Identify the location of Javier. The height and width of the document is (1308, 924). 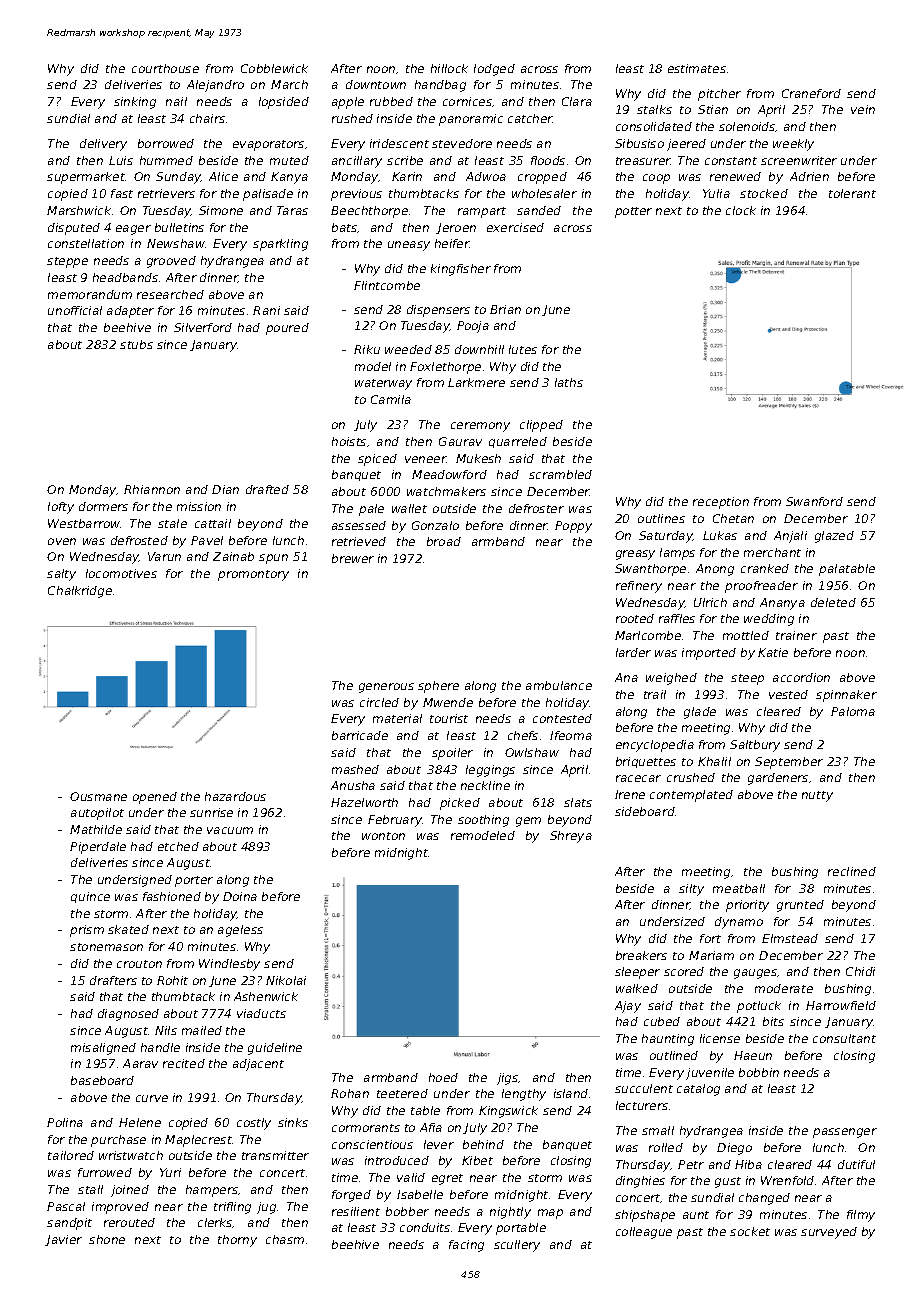
(63, 1240).
